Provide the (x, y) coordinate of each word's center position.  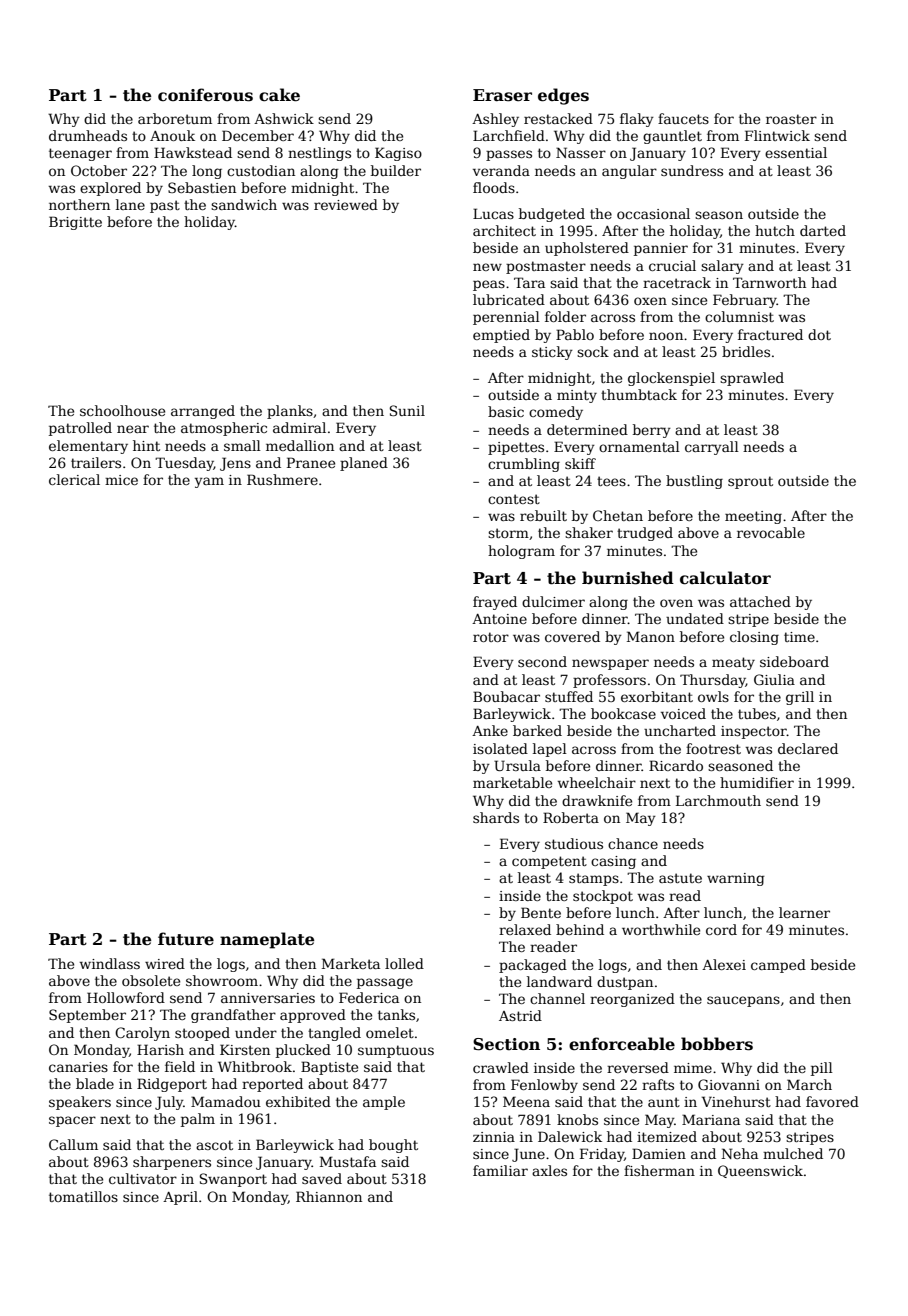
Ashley (495, 120)
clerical (74, 479)
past (165, 206)
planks (290, 412)
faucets (683, 118)
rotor (491, 637)
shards (496, 817)
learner (804, 912)
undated (695, 618)
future (186, 939)
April (180, 1198)
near (133, 429)
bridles (746, 351)
